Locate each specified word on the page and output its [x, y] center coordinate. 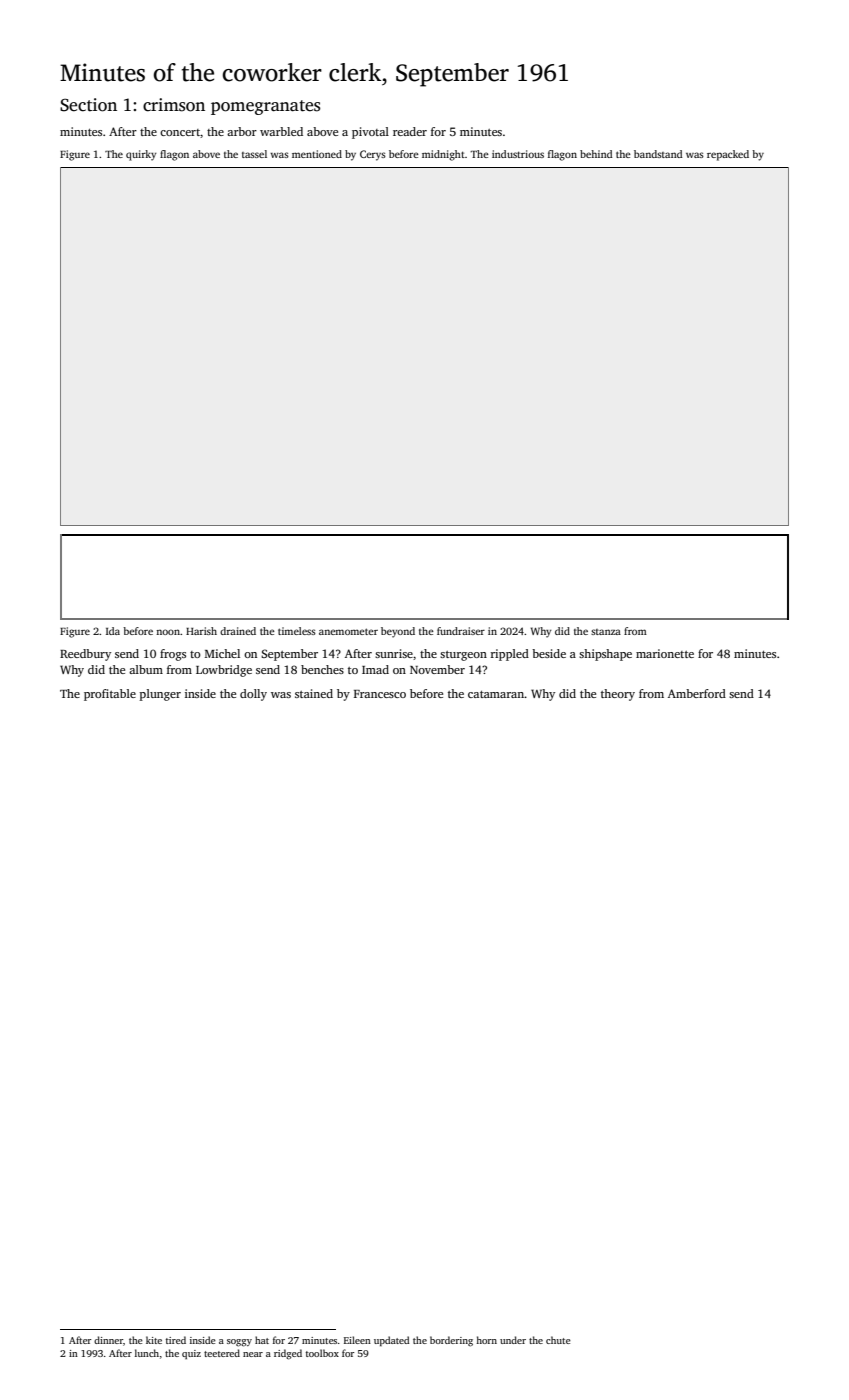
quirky [141, 155]
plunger [160, 695]
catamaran [496, 694]
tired [176, 1340]
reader [410, 131]
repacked [728, 155]
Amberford [697, 693]
